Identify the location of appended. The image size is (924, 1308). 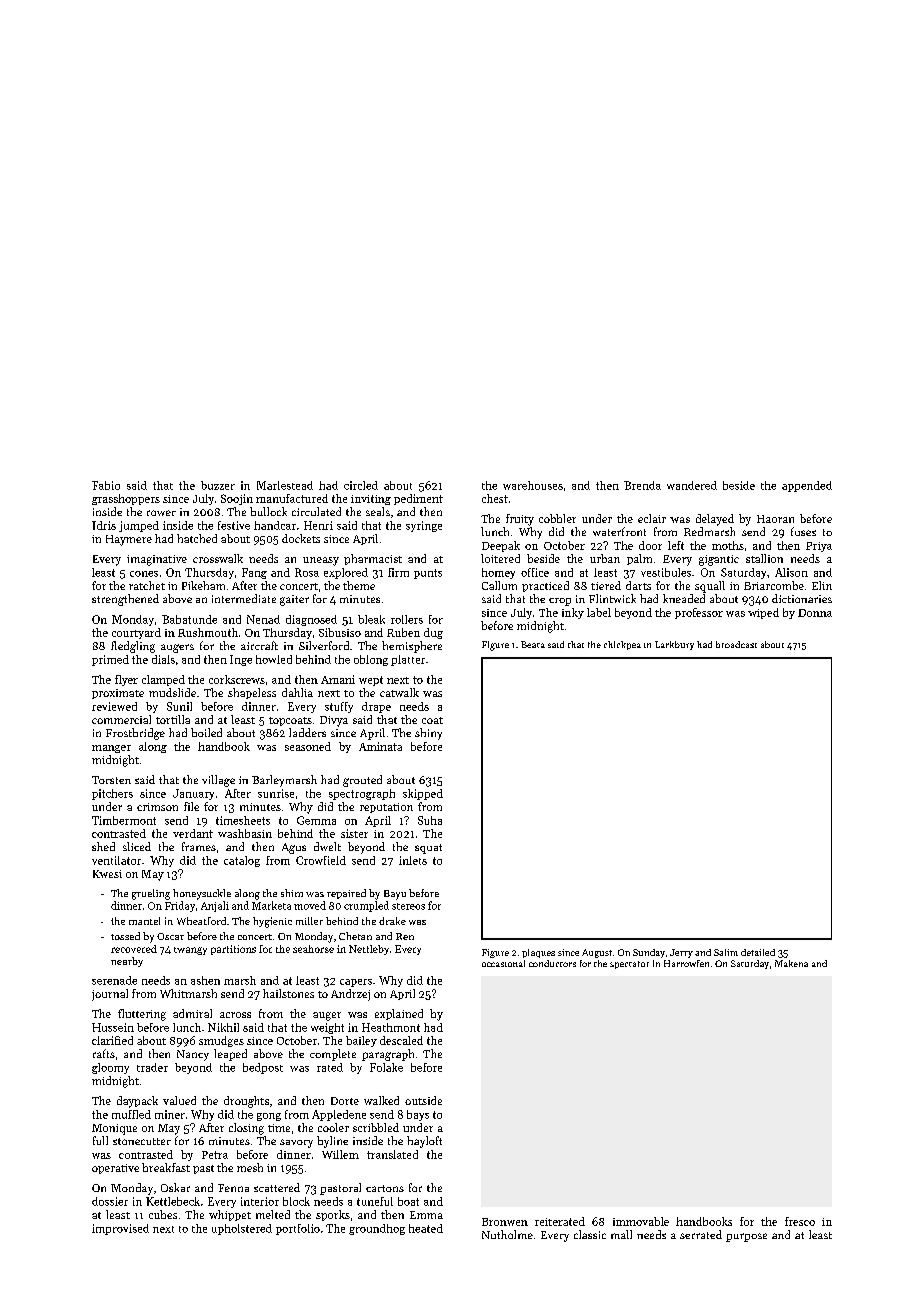
(807, 486).
